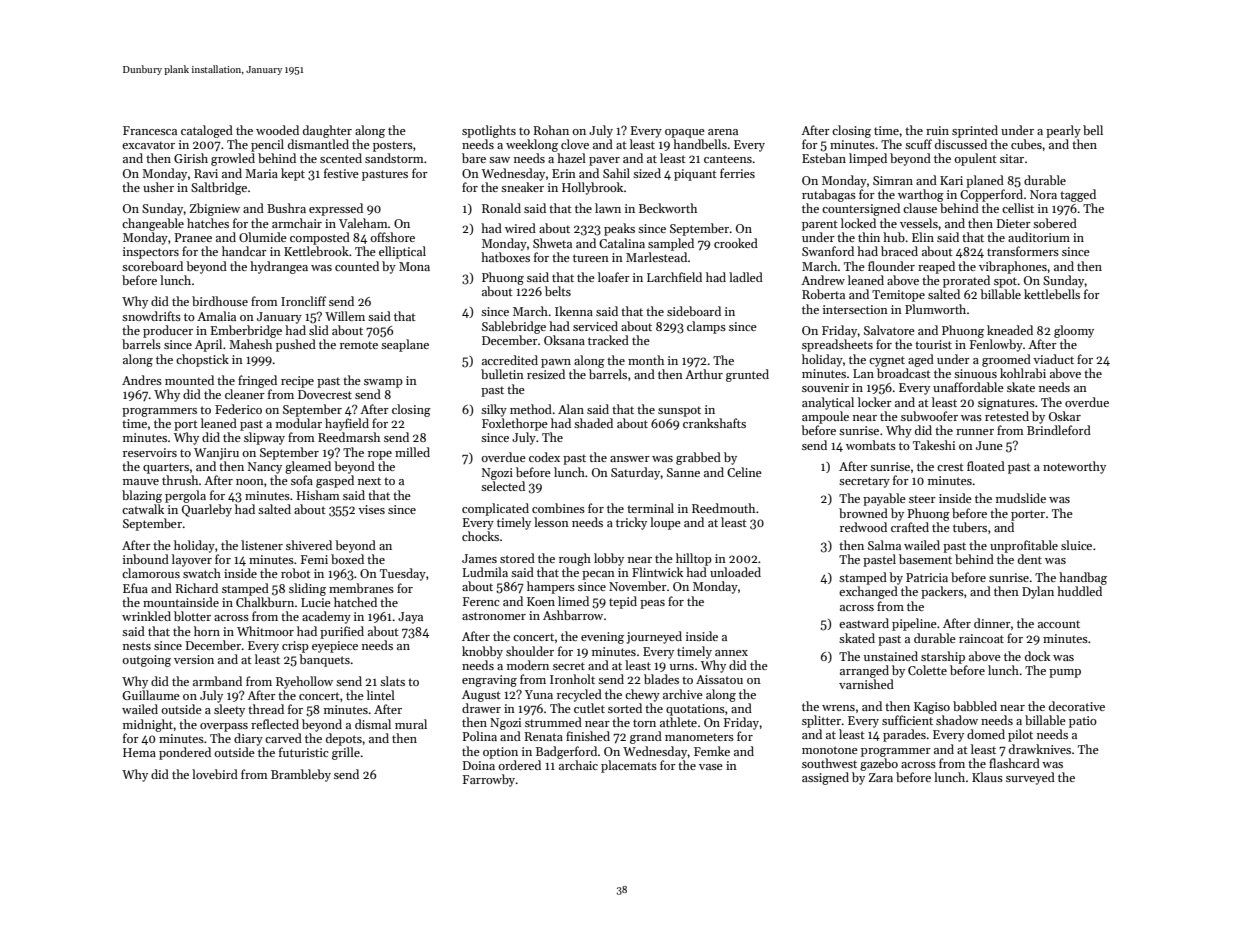 This screenshot has width=1233, height=952. Describe the element at coordinates (735, 572) in the screenshot. I see `unloaded` at that location.
